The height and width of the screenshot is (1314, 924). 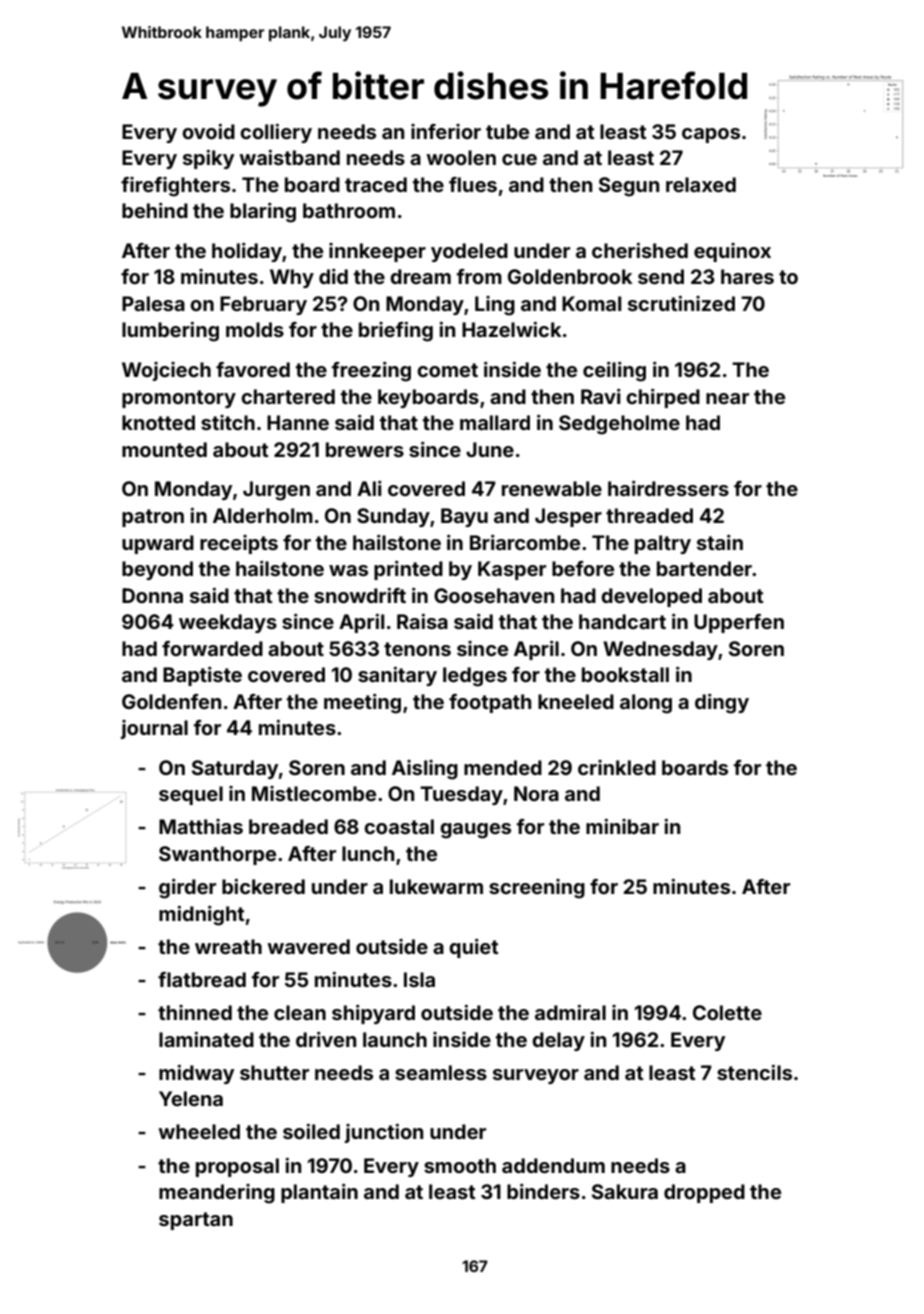 I want to click on mended, so click(x=503, y=767).
